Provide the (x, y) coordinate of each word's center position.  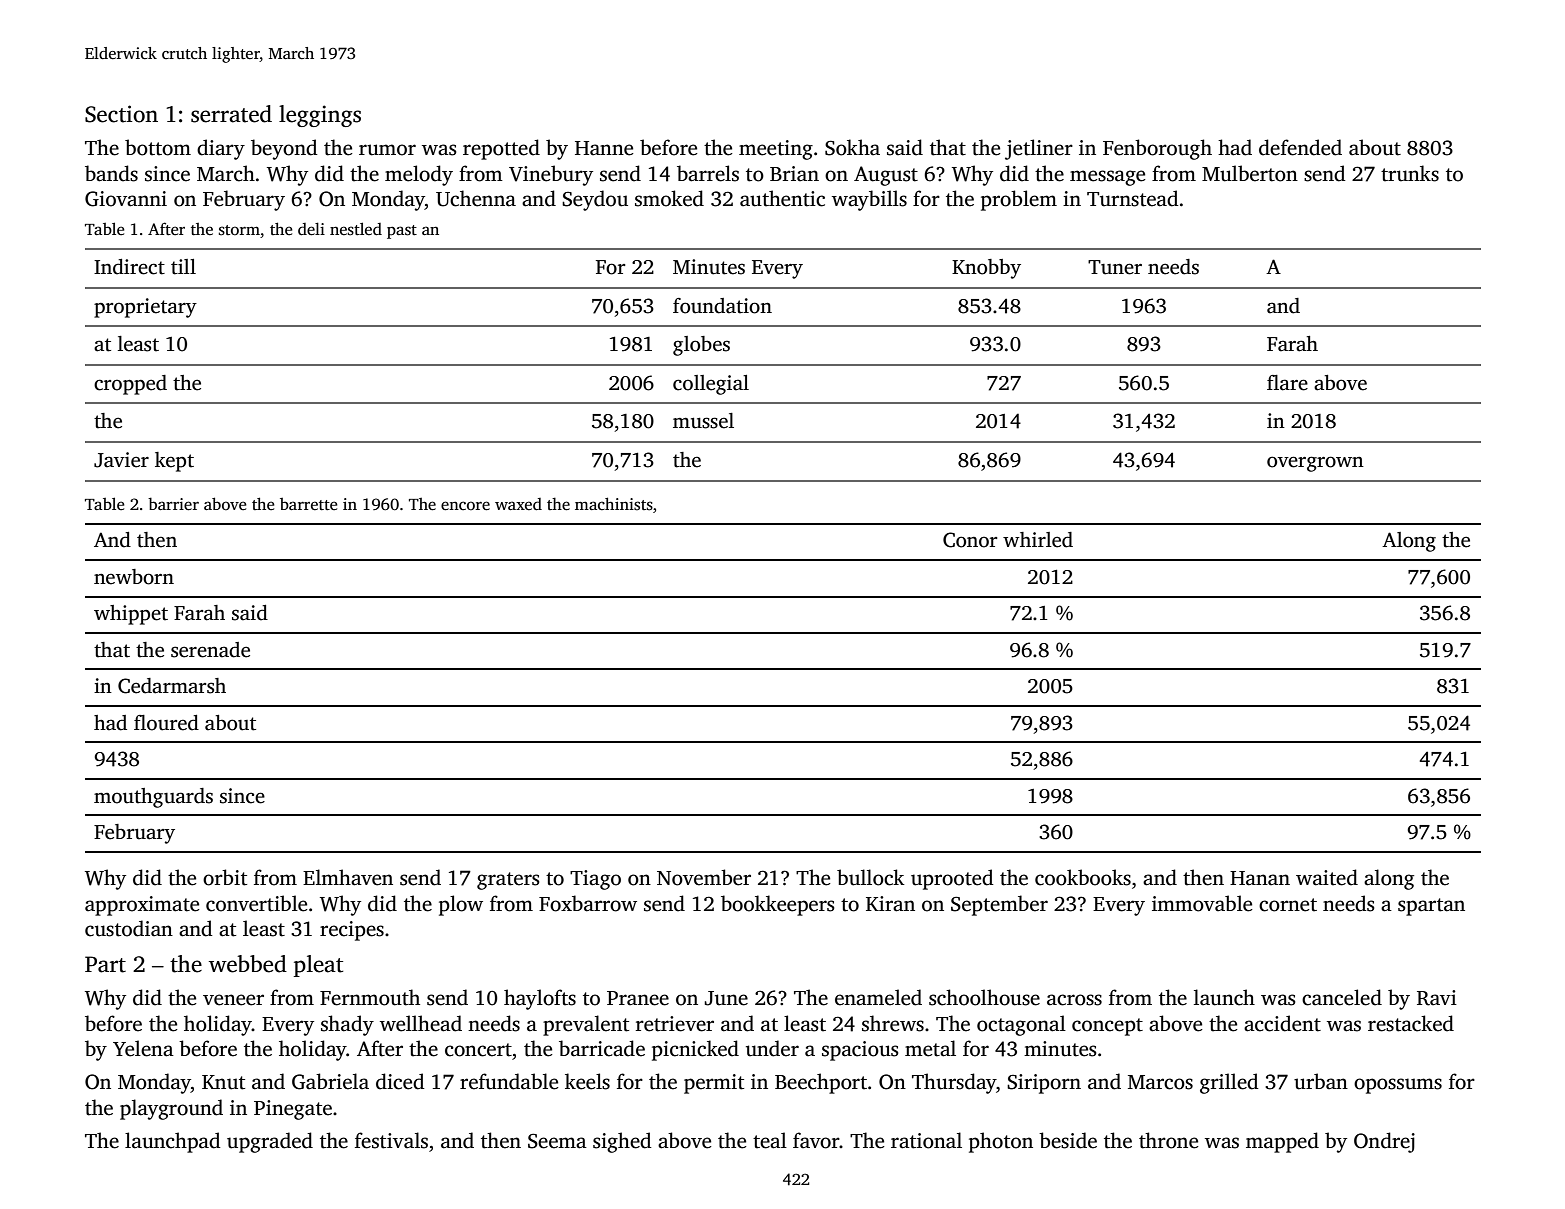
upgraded (270, 1142)
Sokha (852, 147)
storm (239, 230)
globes (701, 346)
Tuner (1115, 267)
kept (174, 462)
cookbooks (1083, 877)
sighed (622, 1142)
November (704, 877)
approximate (142, 906)
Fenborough (1157, 149)
